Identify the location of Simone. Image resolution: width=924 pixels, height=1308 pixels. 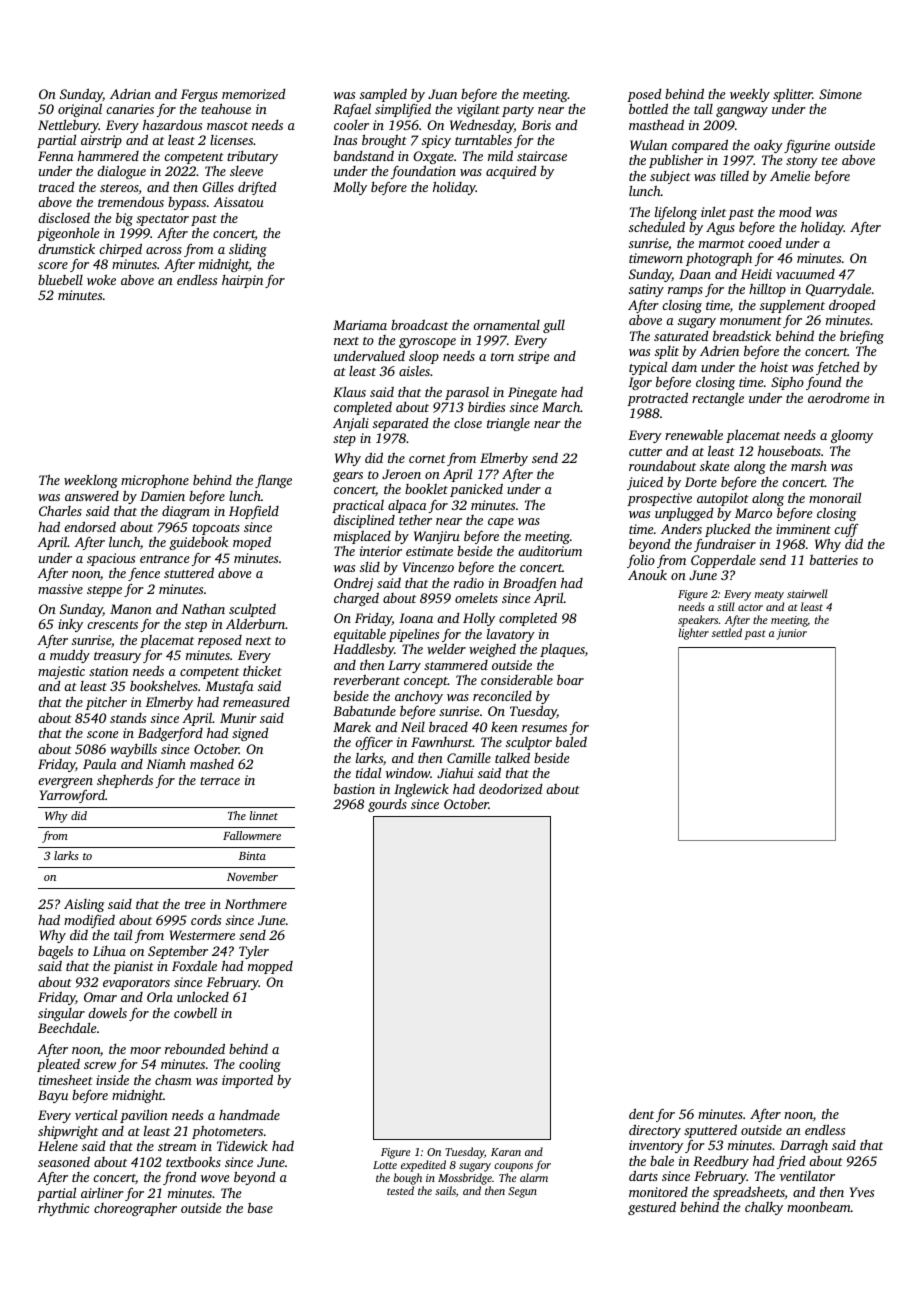
(840, 94).
